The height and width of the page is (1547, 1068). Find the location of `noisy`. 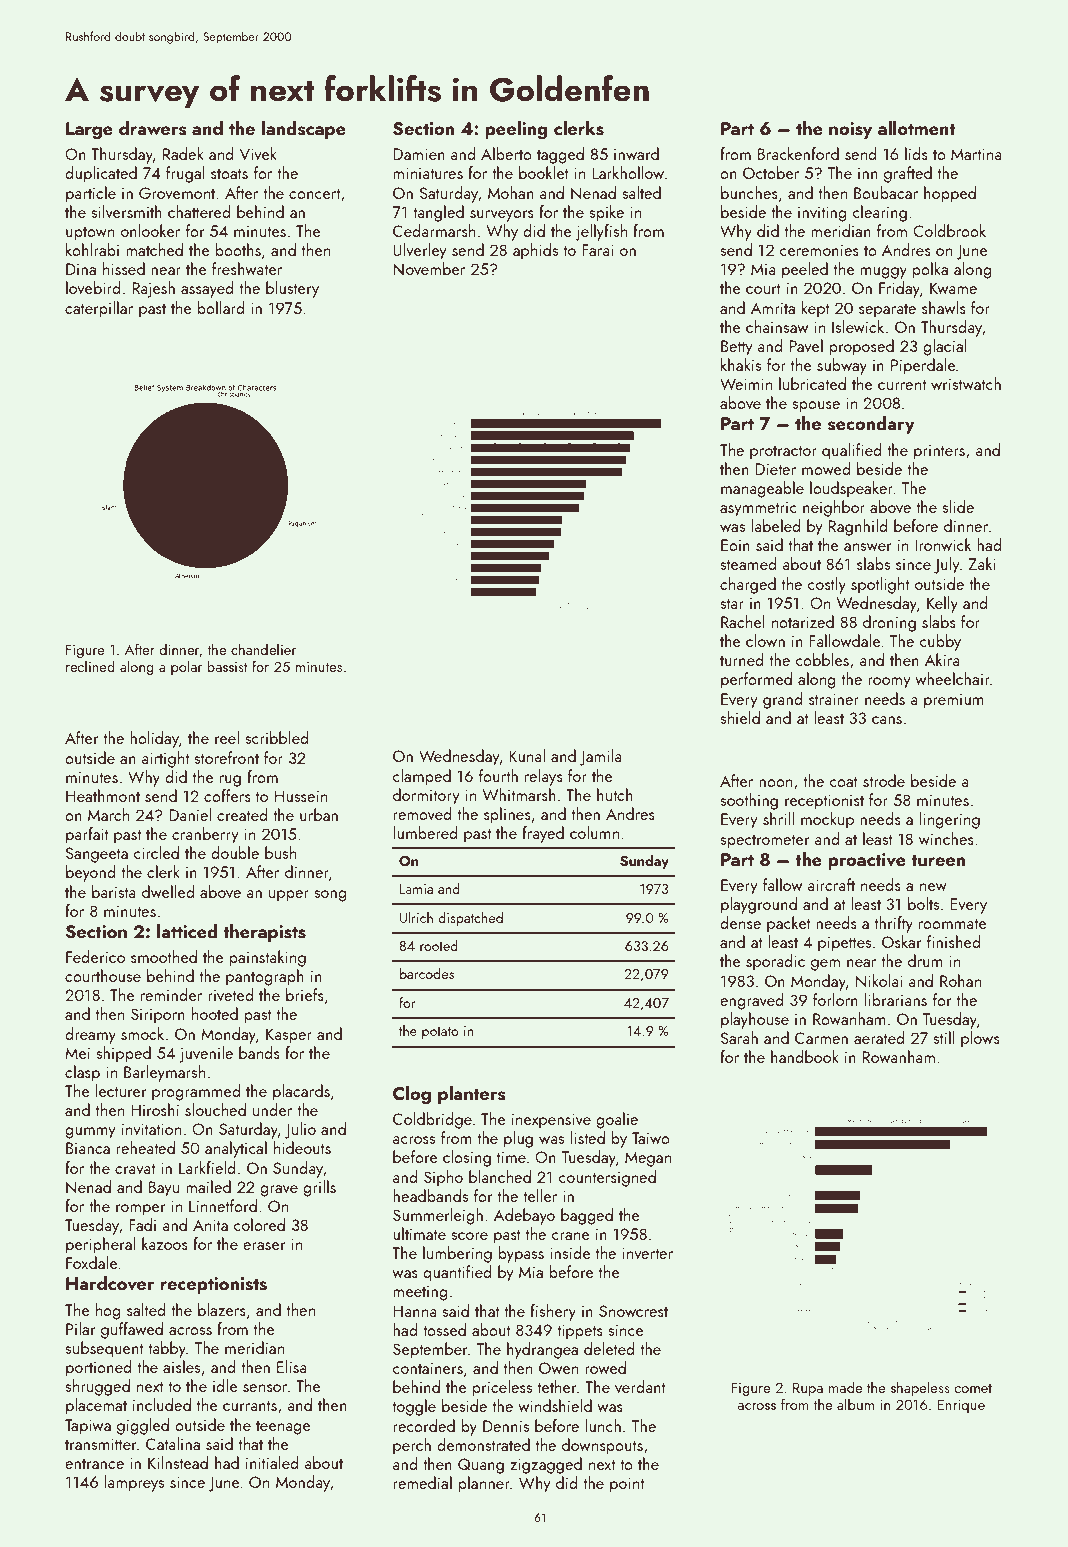

noisy is located at coordinates (850, 130).
